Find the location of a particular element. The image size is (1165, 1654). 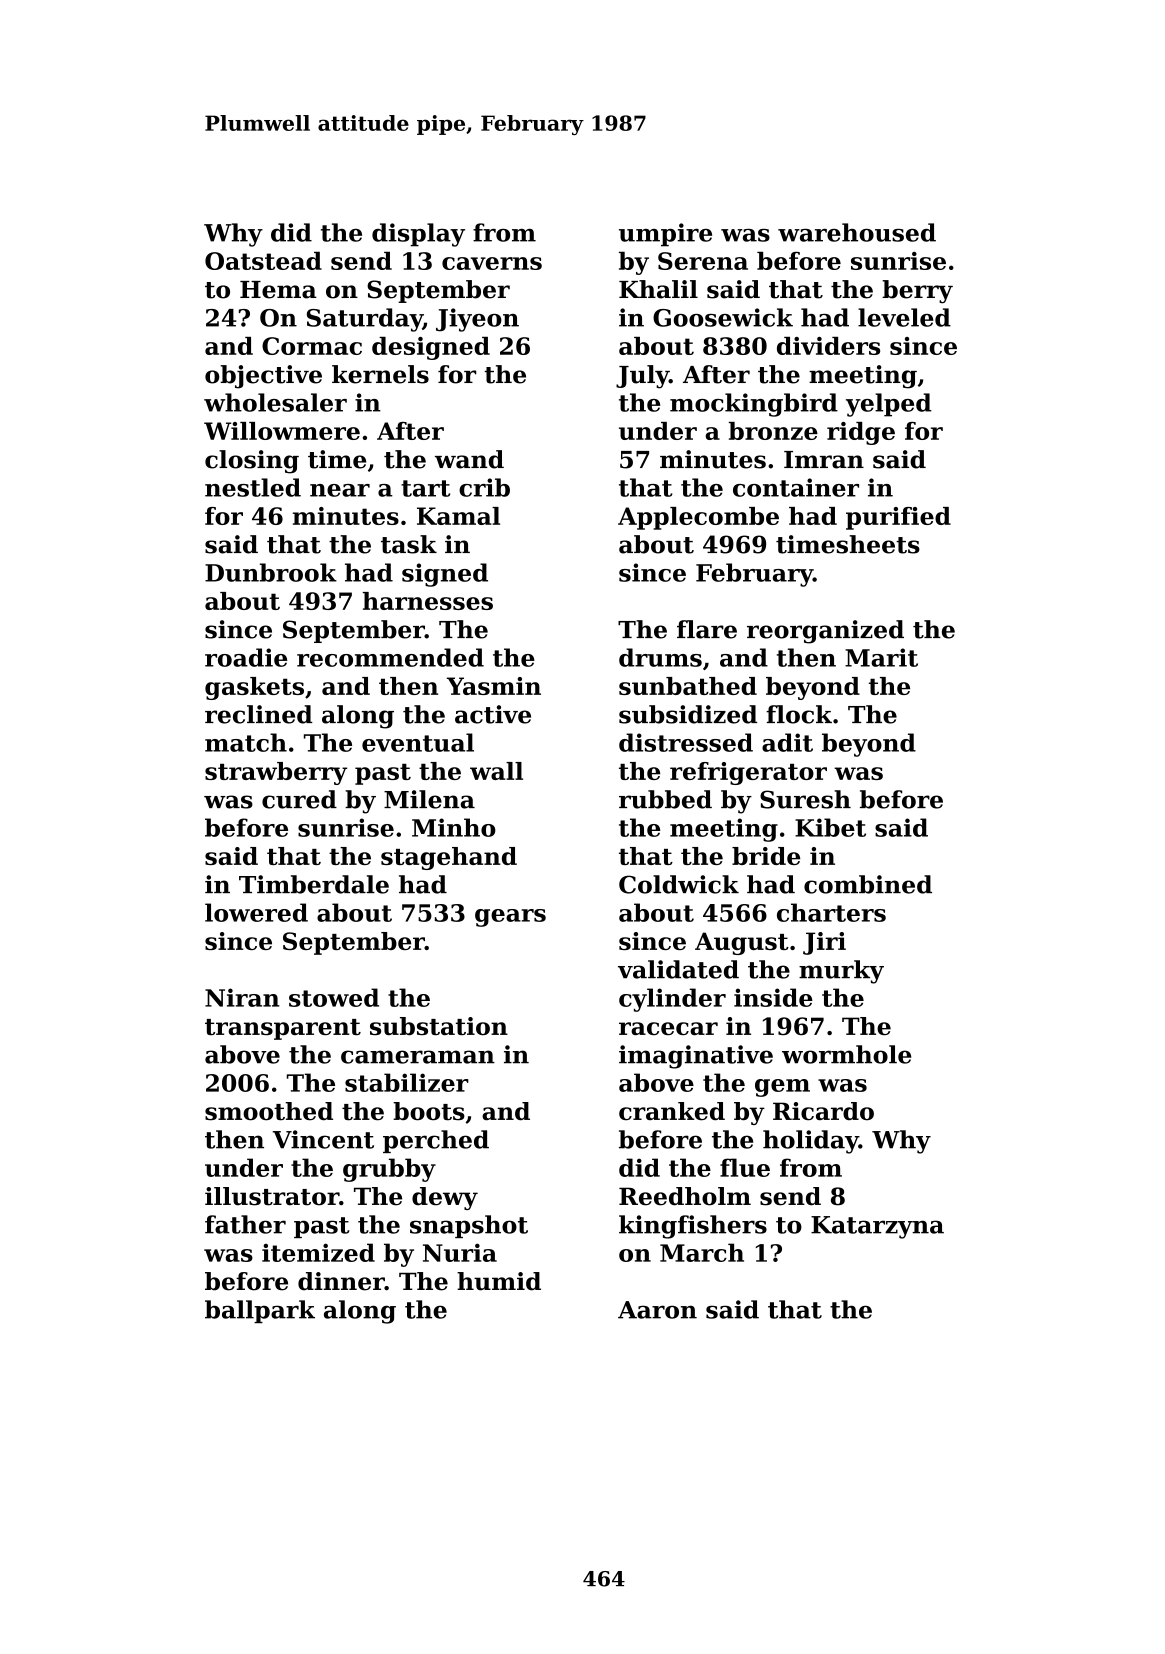

ballpark is located at coordinates (260, 1311).
